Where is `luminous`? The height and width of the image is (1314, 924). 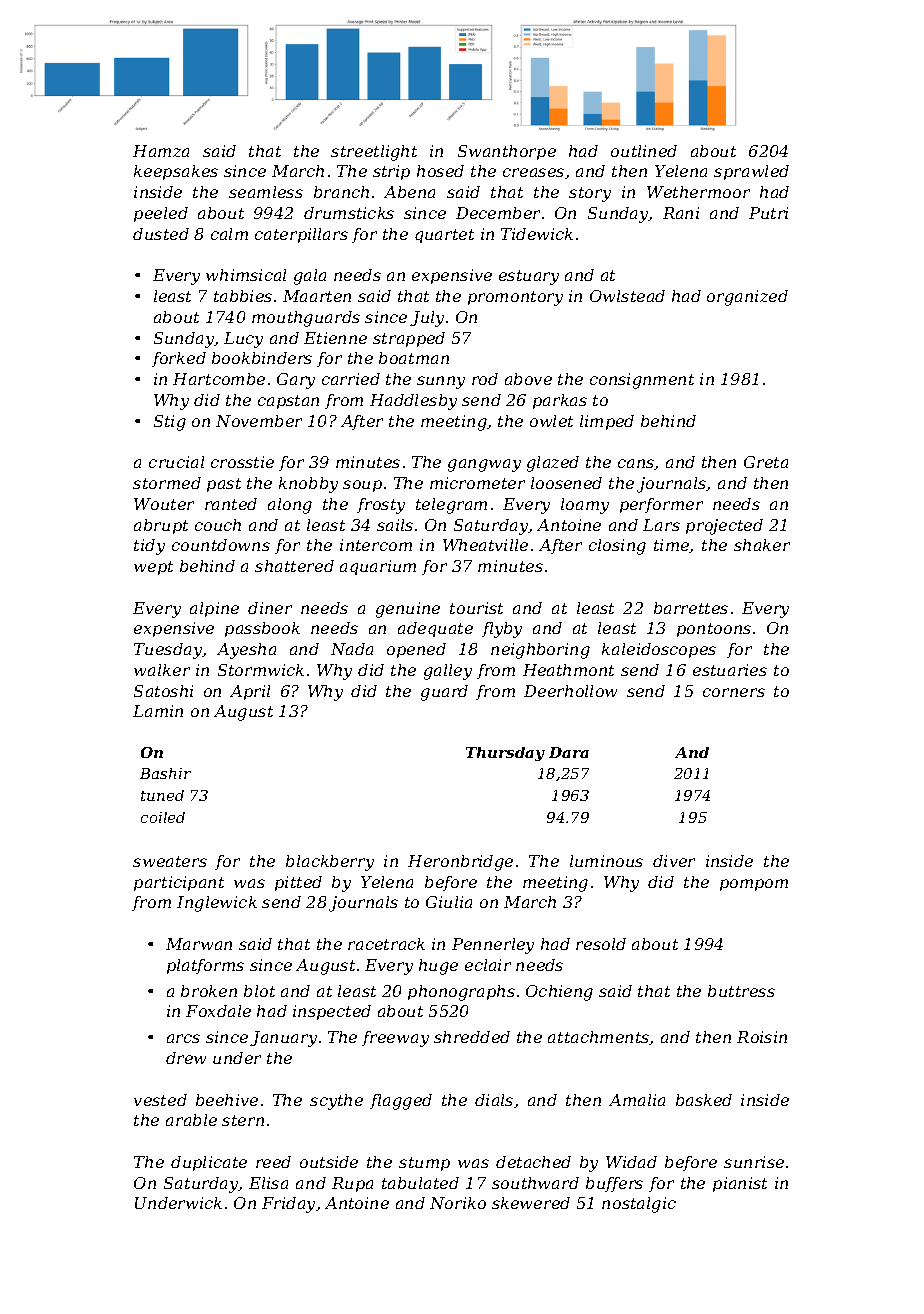 luminous is located at coordinates (606, 861).
